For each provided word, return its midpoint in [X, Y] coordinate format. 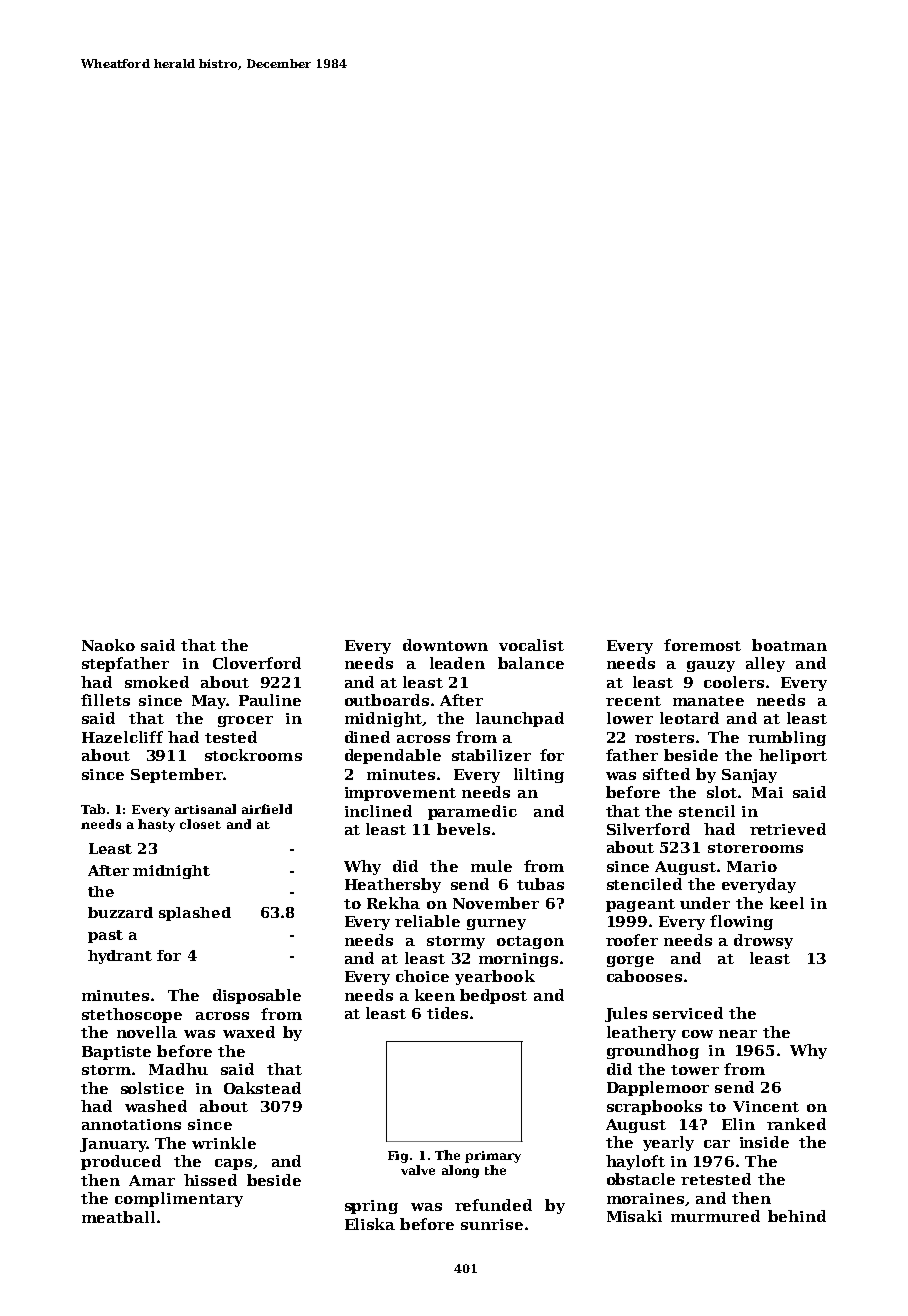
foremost [702, 645]
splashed [195, 914]
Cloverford [257, 663]
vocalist [531, 645]
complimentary [179, 1199]
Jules [626, 1014]
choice [422, 976]
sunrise [492, 1224]
